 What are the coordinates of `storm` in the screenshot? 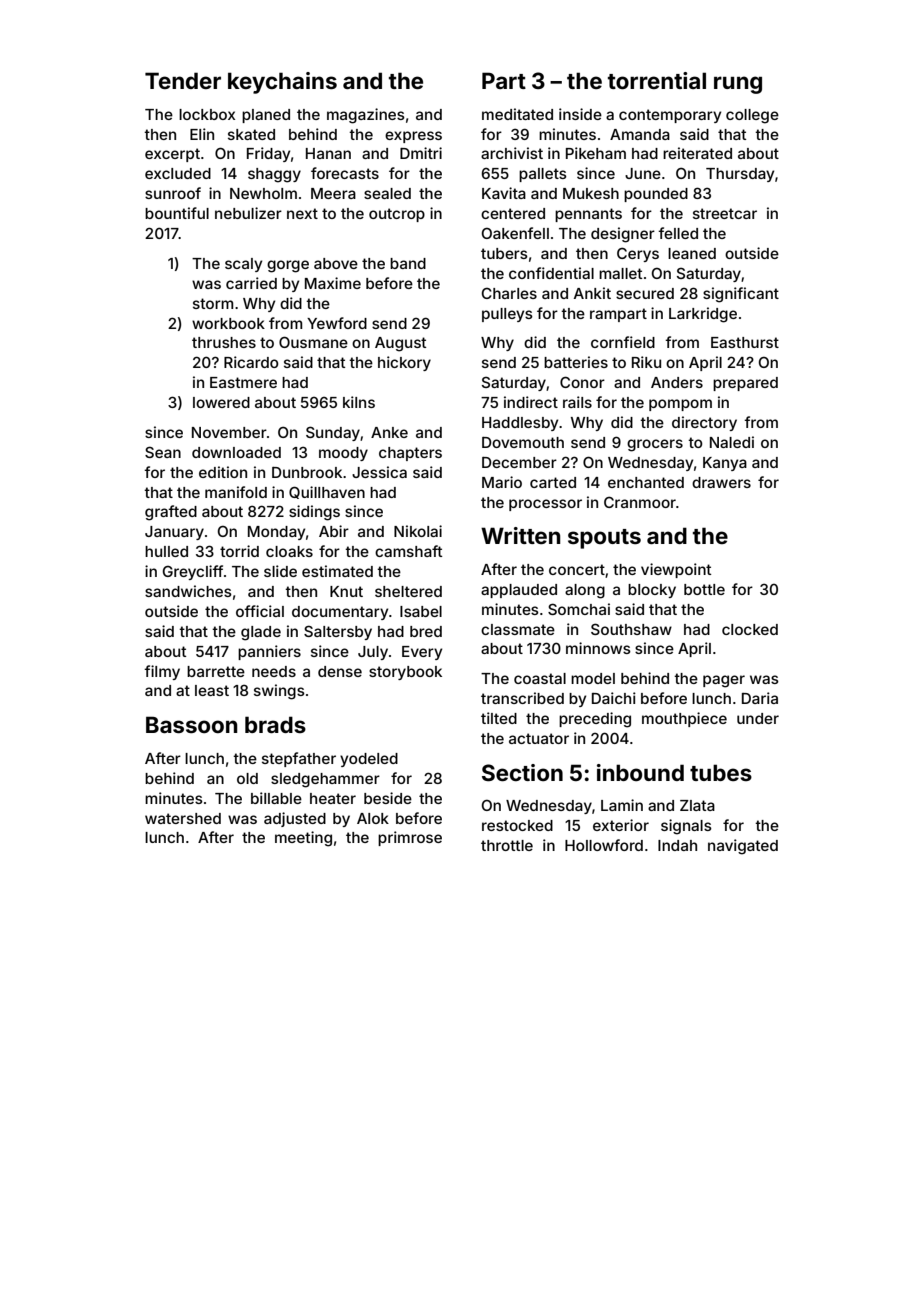 It's located at (213, 303).
